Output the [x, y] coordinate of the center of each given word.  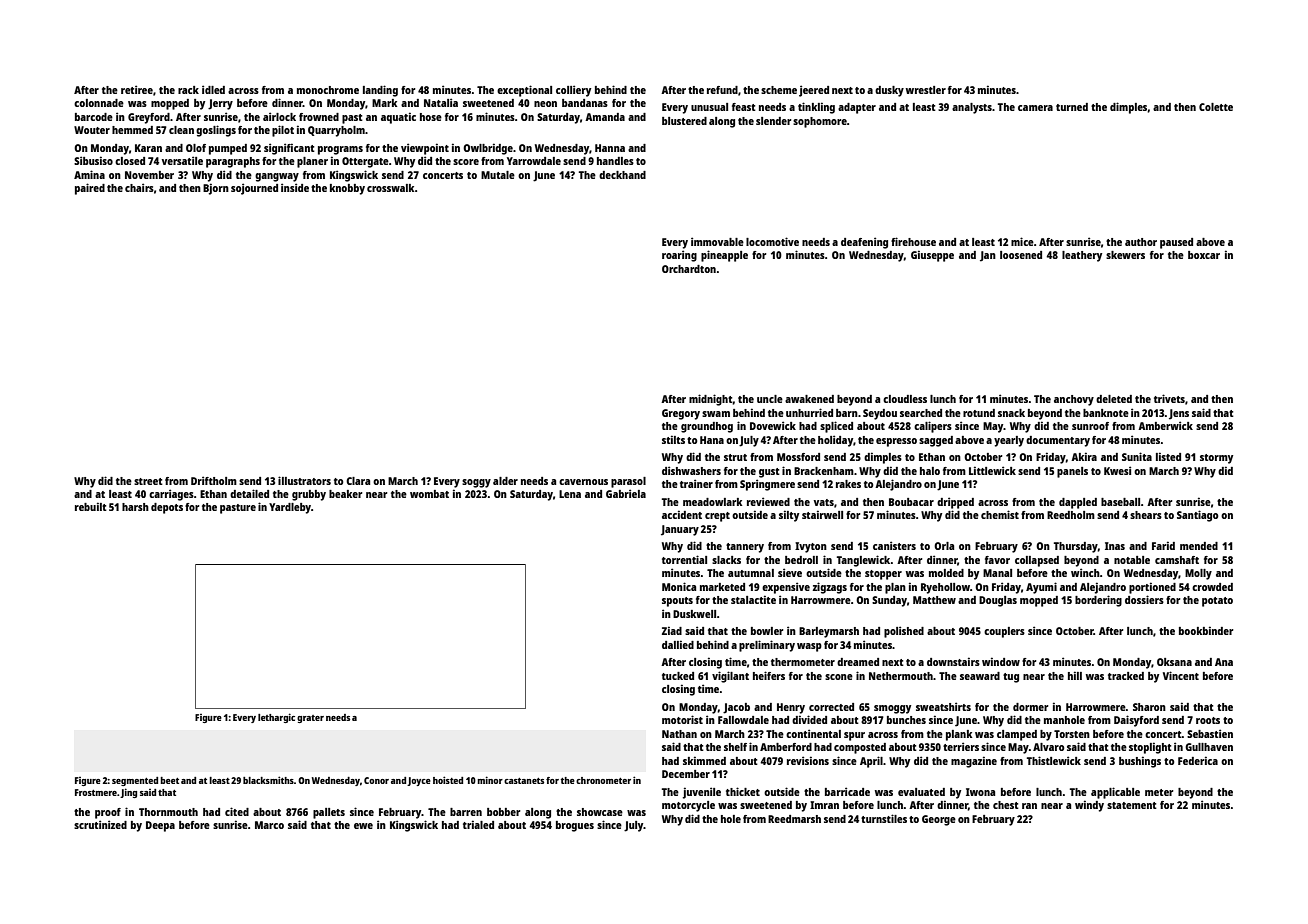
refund [722, 90]
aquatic [398, 118]
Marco [269, 825]
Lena [570, 494]
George [939, 820]
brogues [575, 826]
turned [1072, 107]
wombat [429, 494]
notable [1132, 560]
